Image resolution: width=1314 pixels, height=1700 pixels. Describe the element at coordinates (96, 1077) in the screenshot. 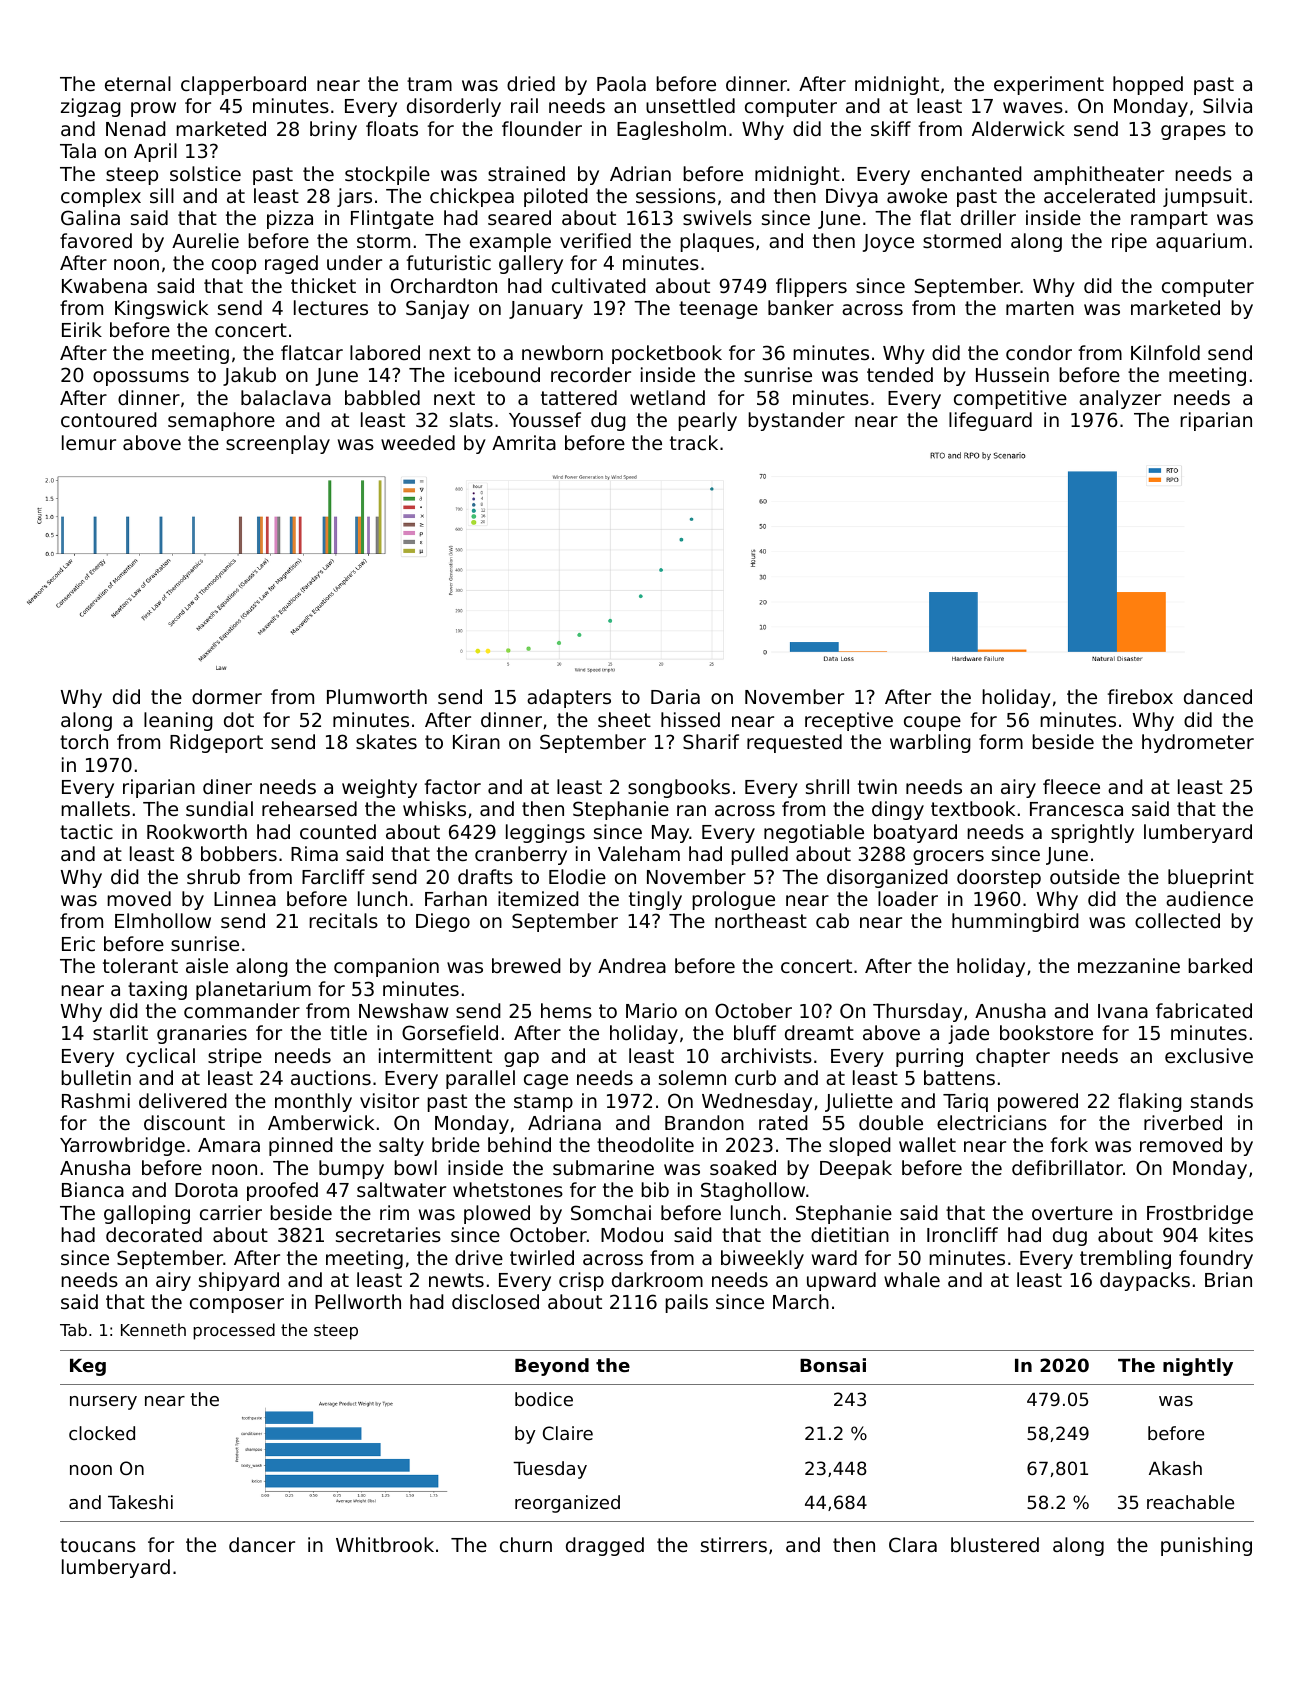

I see `bulletin` at that location.
